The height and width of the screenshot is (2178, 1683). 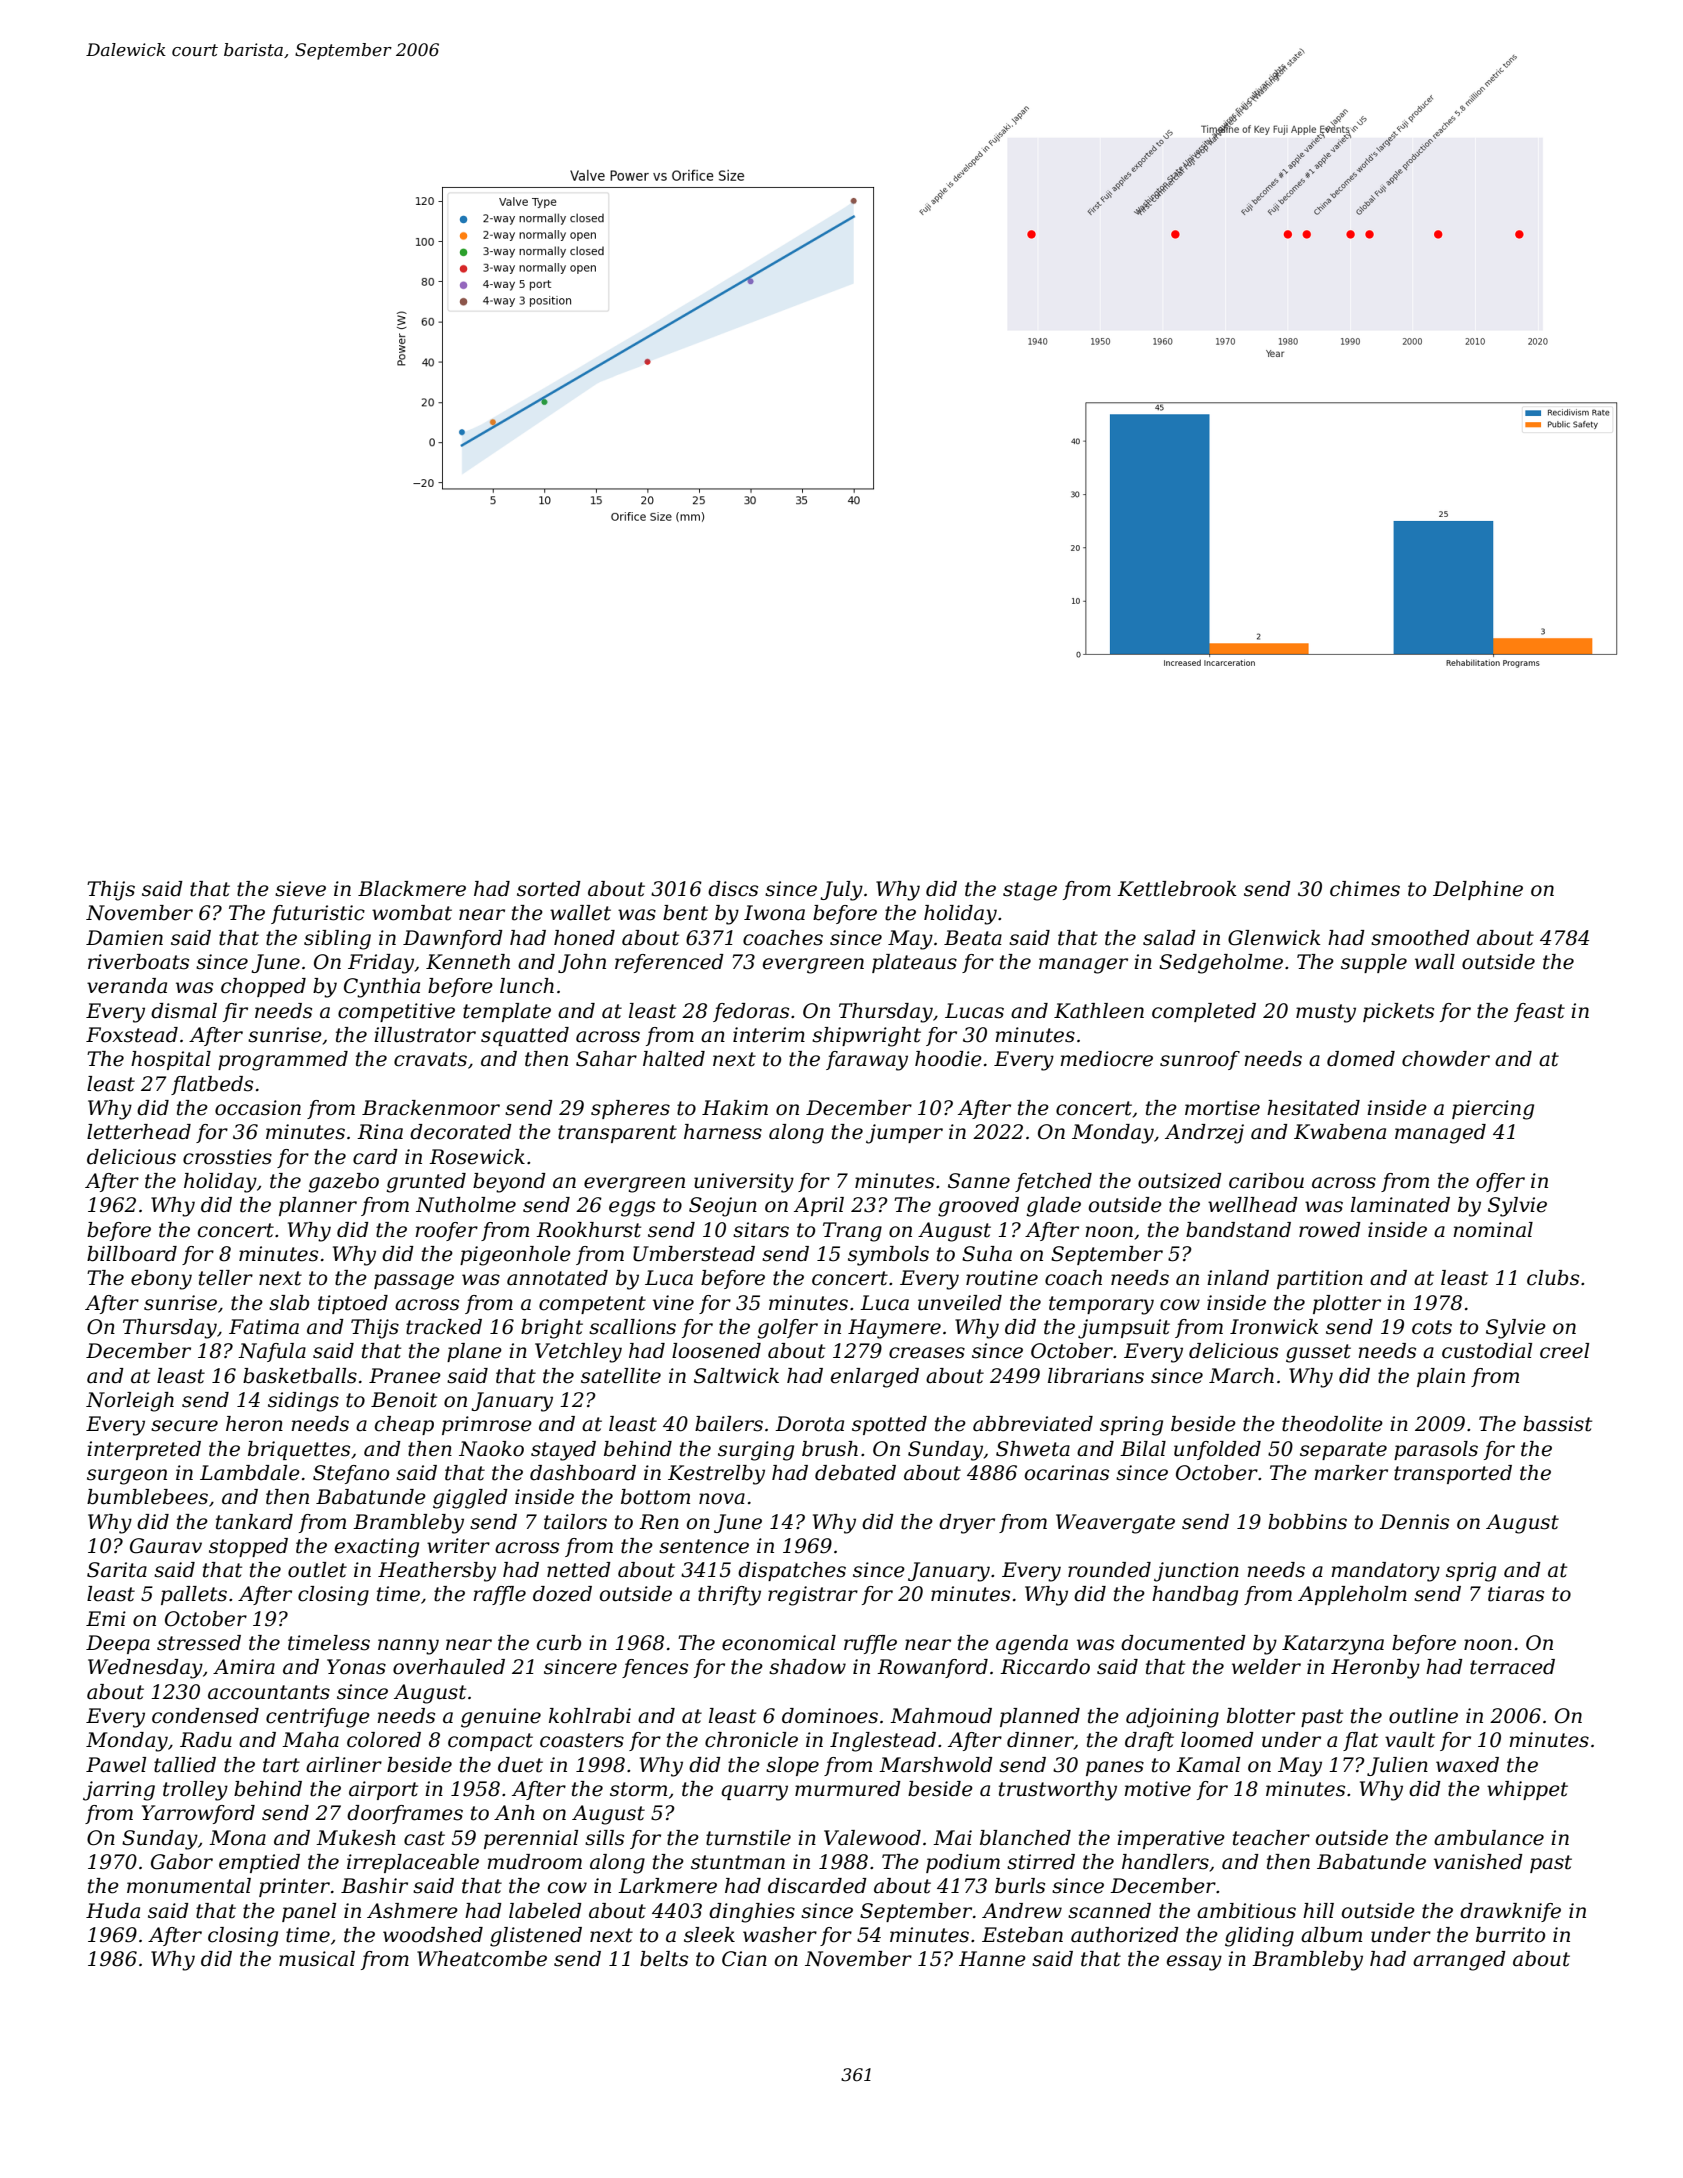 I want to click on chowder, so click(x=1446, y=1059).
